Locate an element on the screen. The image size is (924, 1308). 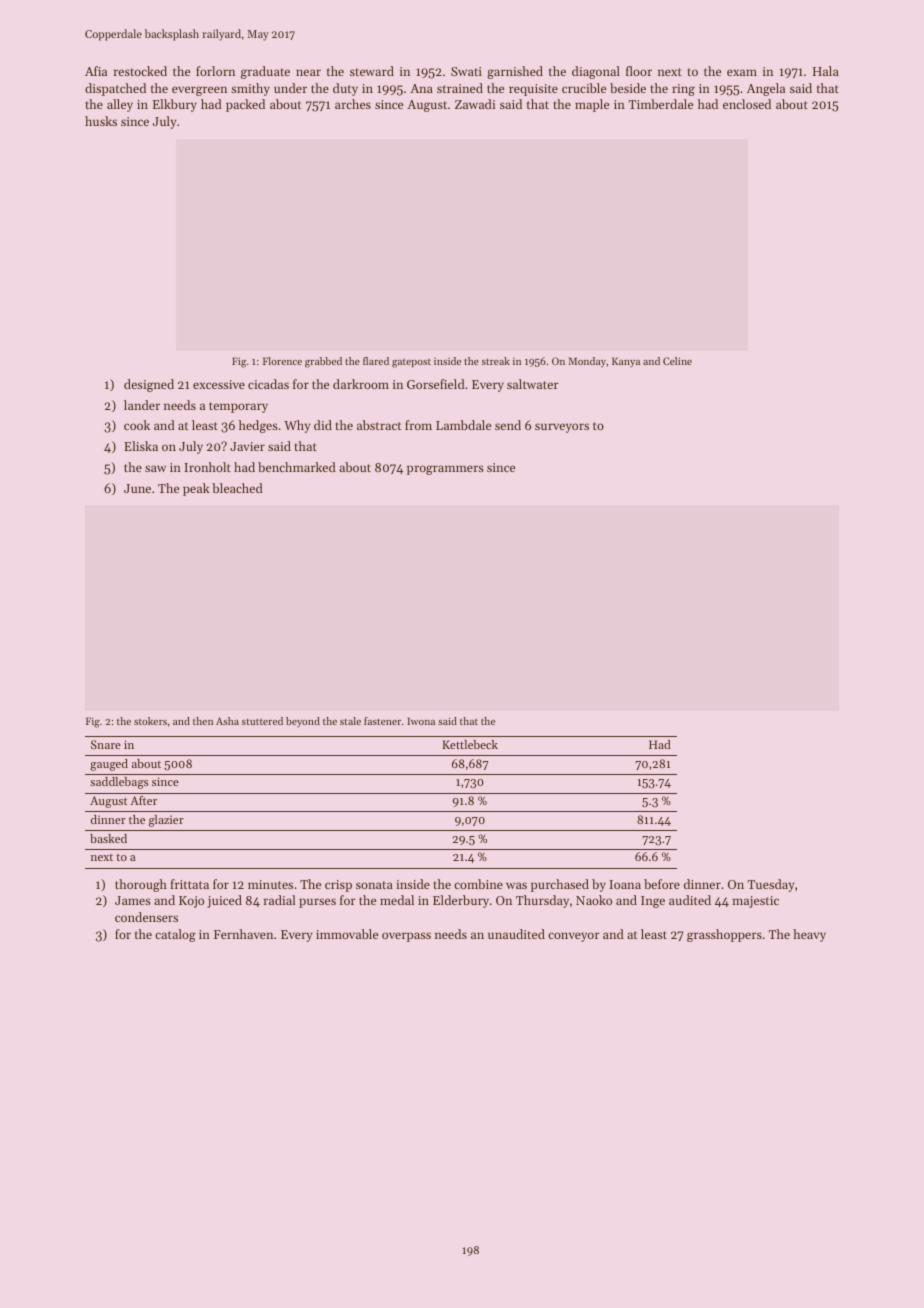
gatepost is located at coordinates (411, 363).
